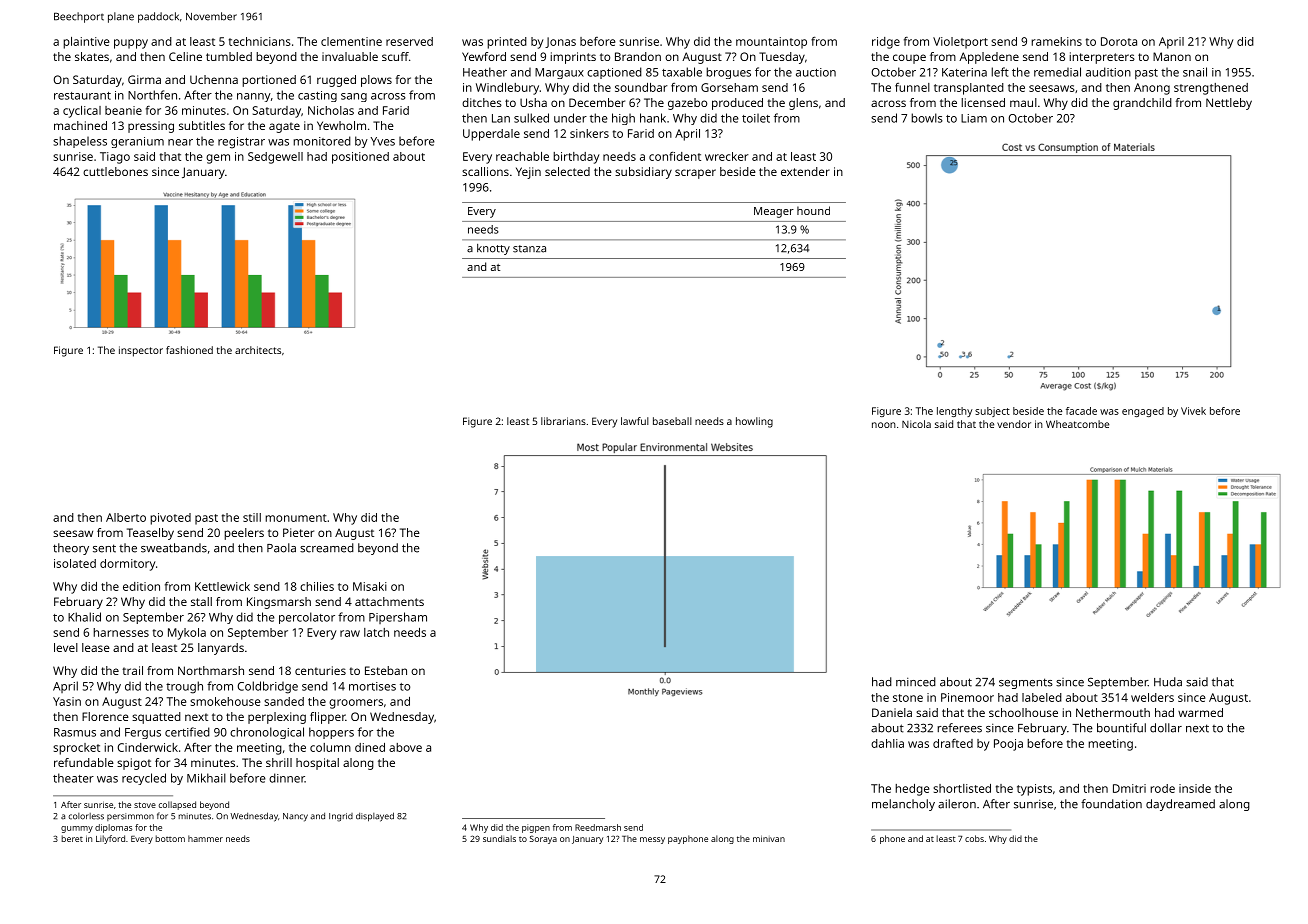 The width and height of the document is (1308, 924). Describe the element at coordinates (1119, 41) in the document. I see `Dorota` at that location.
